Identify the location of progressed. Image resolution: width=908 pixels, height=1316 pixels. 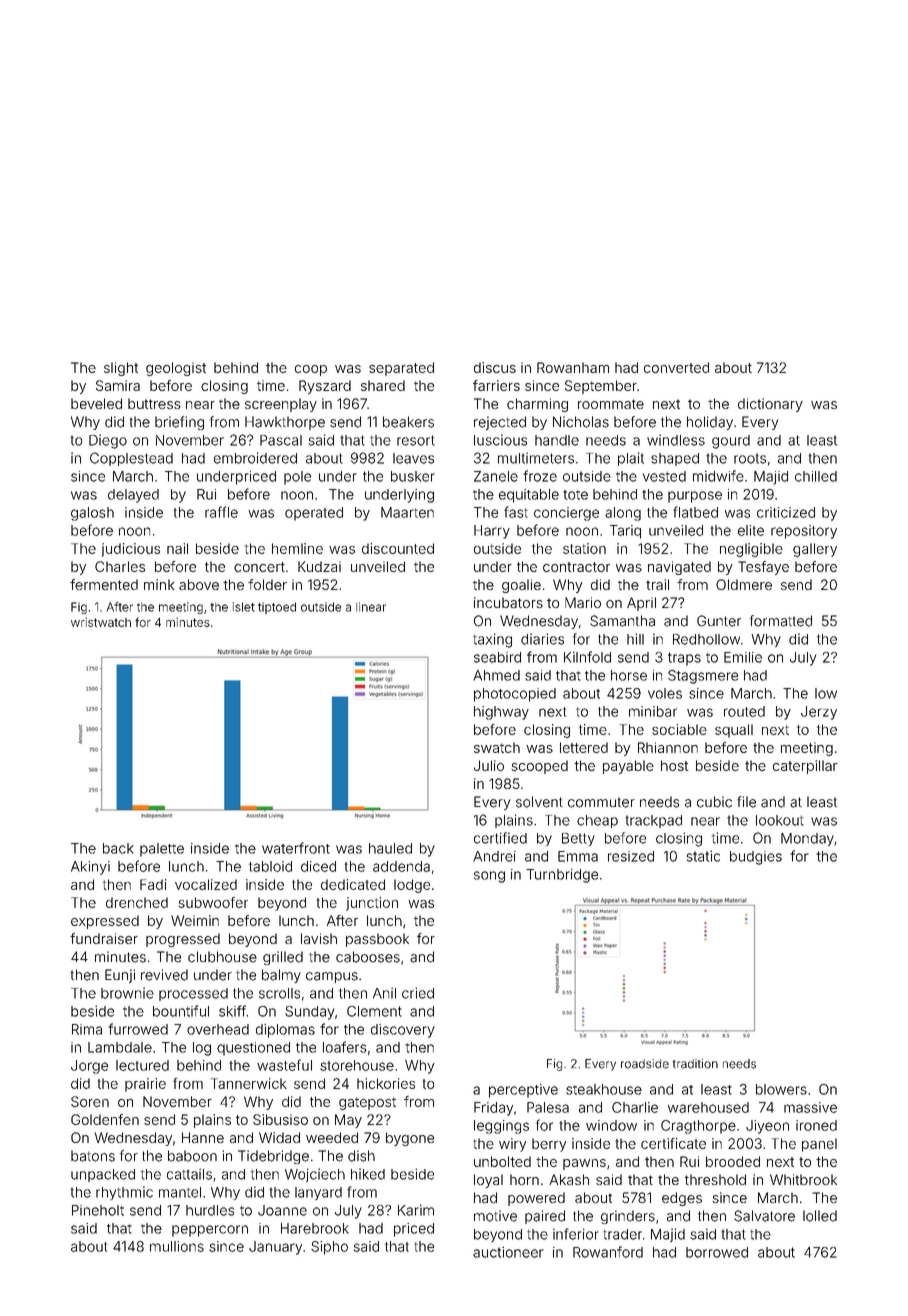
(183, 940).
